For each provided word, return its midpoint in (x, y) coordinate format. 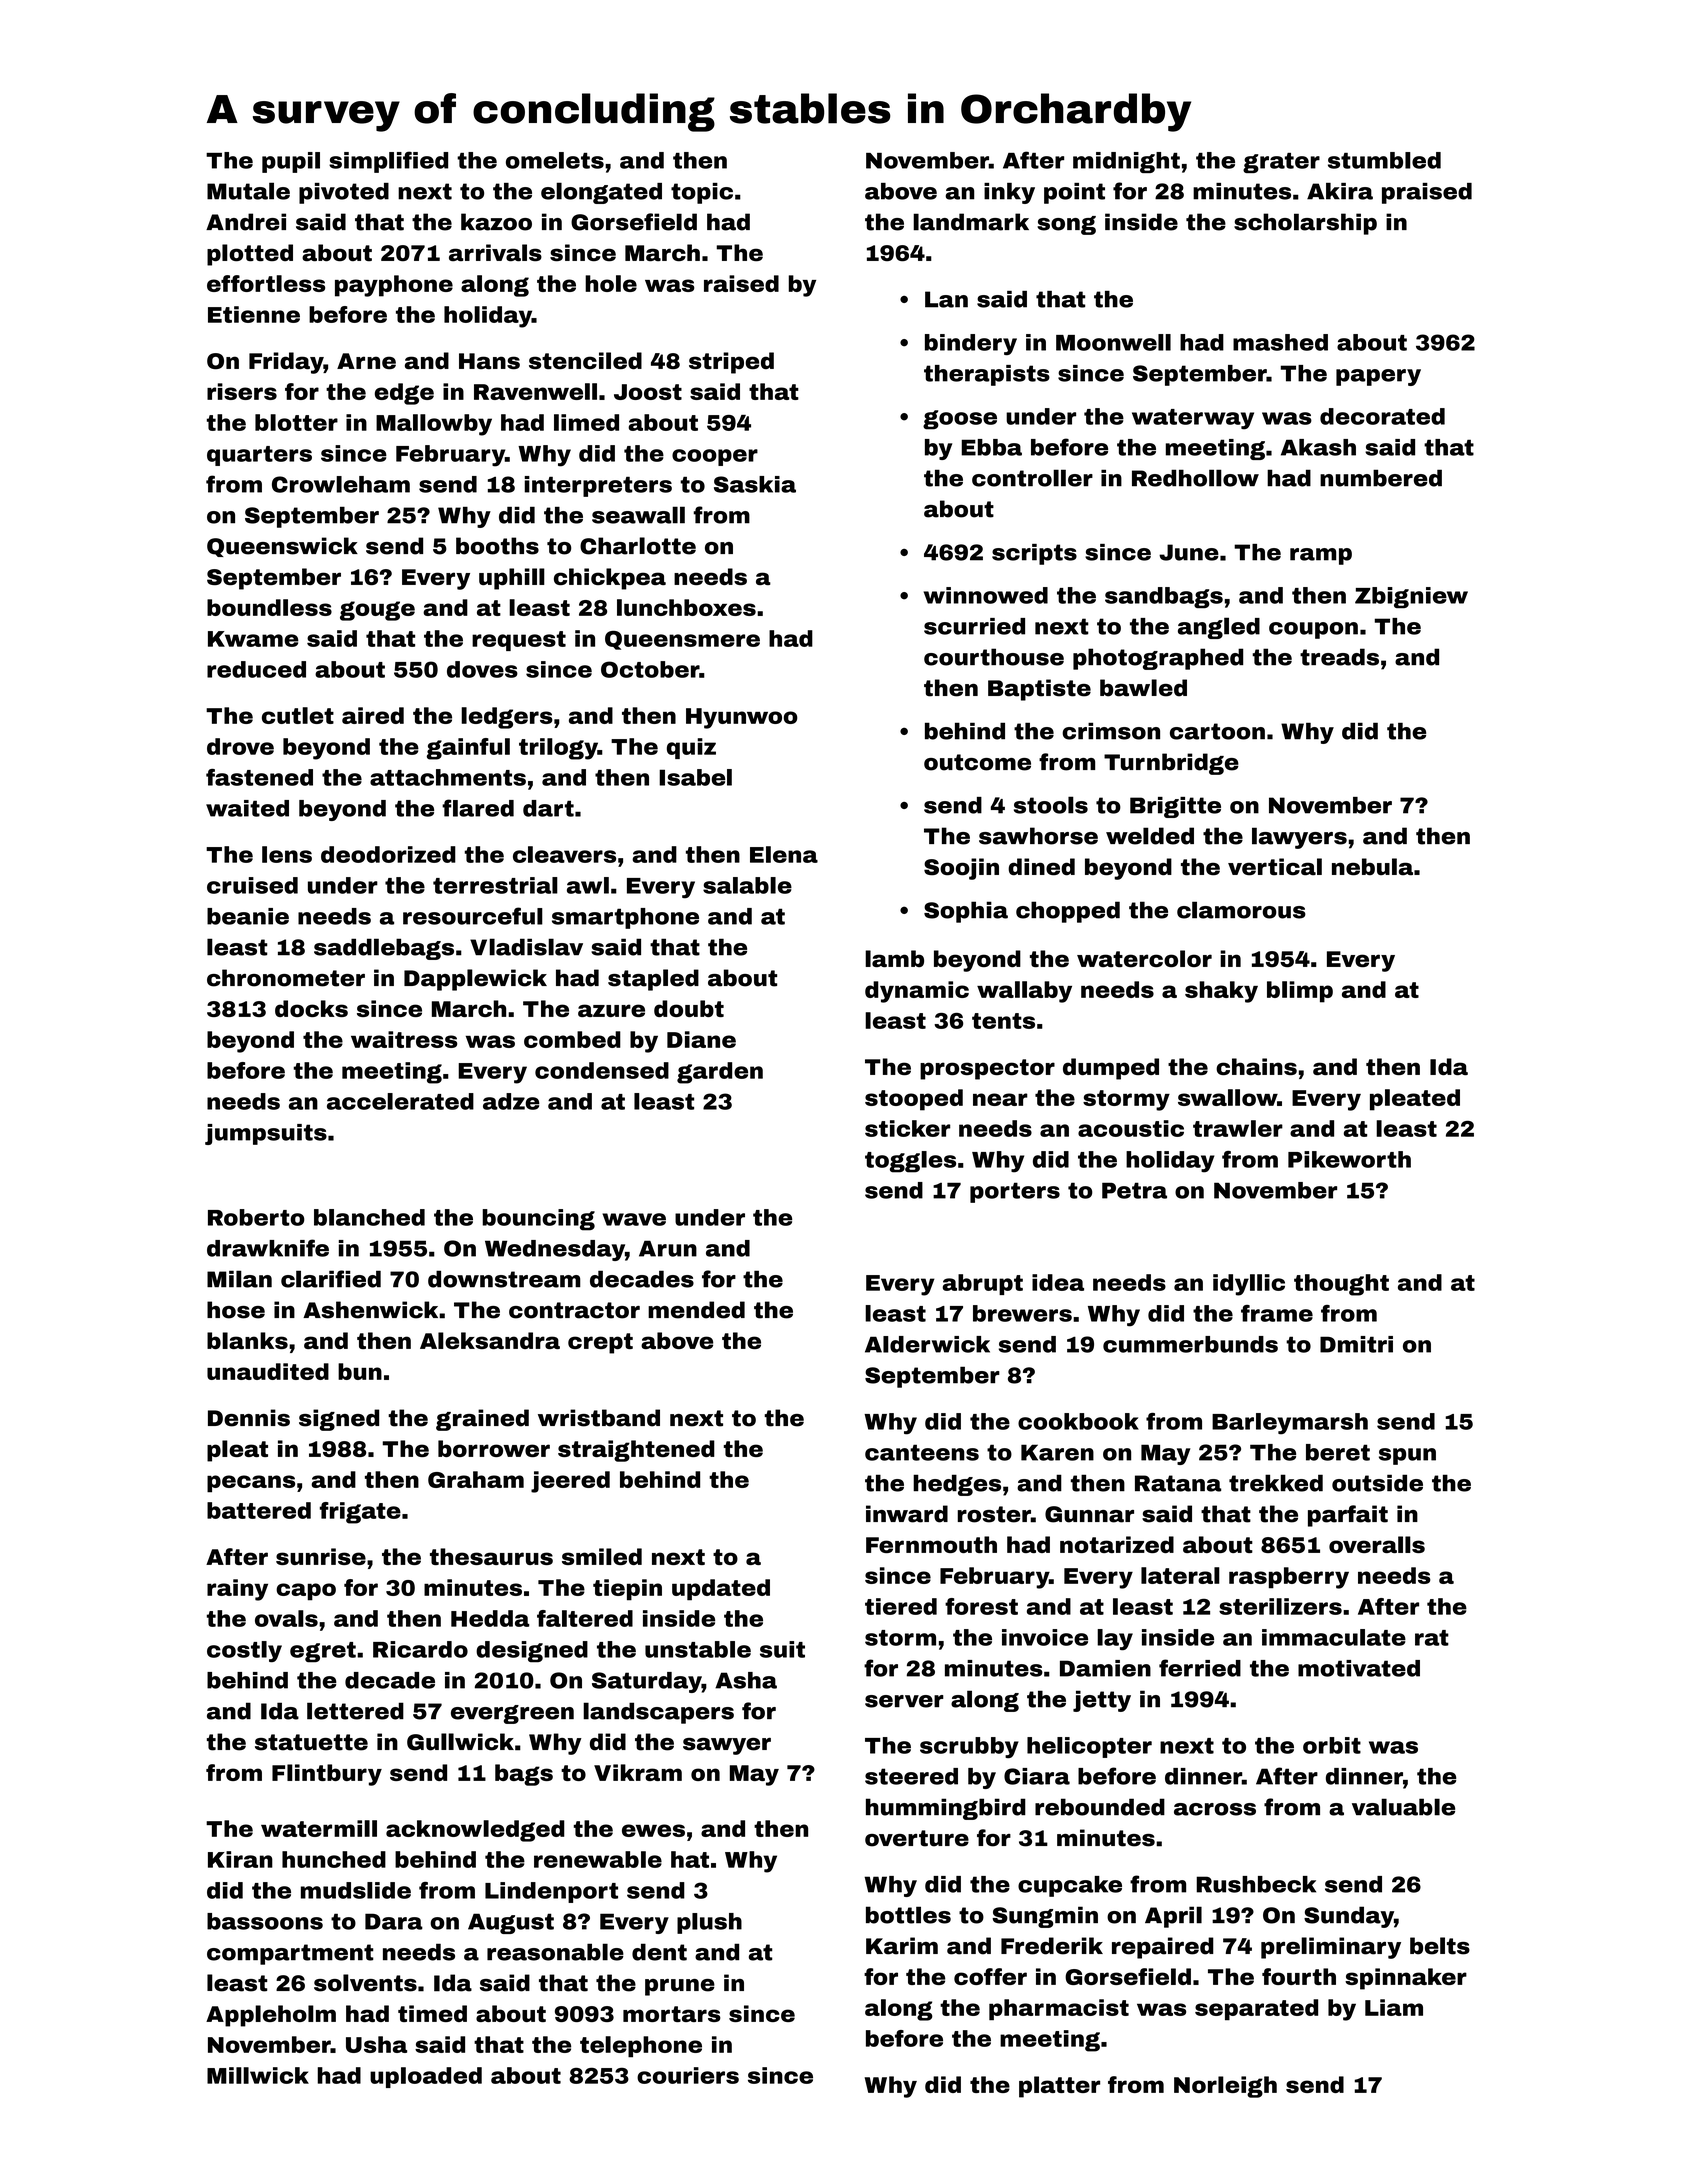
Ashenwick (370, 1310)
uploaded (426, 2077)
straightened (636, 1451)
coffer (990, 1976)
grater (1281, 163)
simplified (388, 162)
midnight (1126, 162)
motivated (1359, 1668)
